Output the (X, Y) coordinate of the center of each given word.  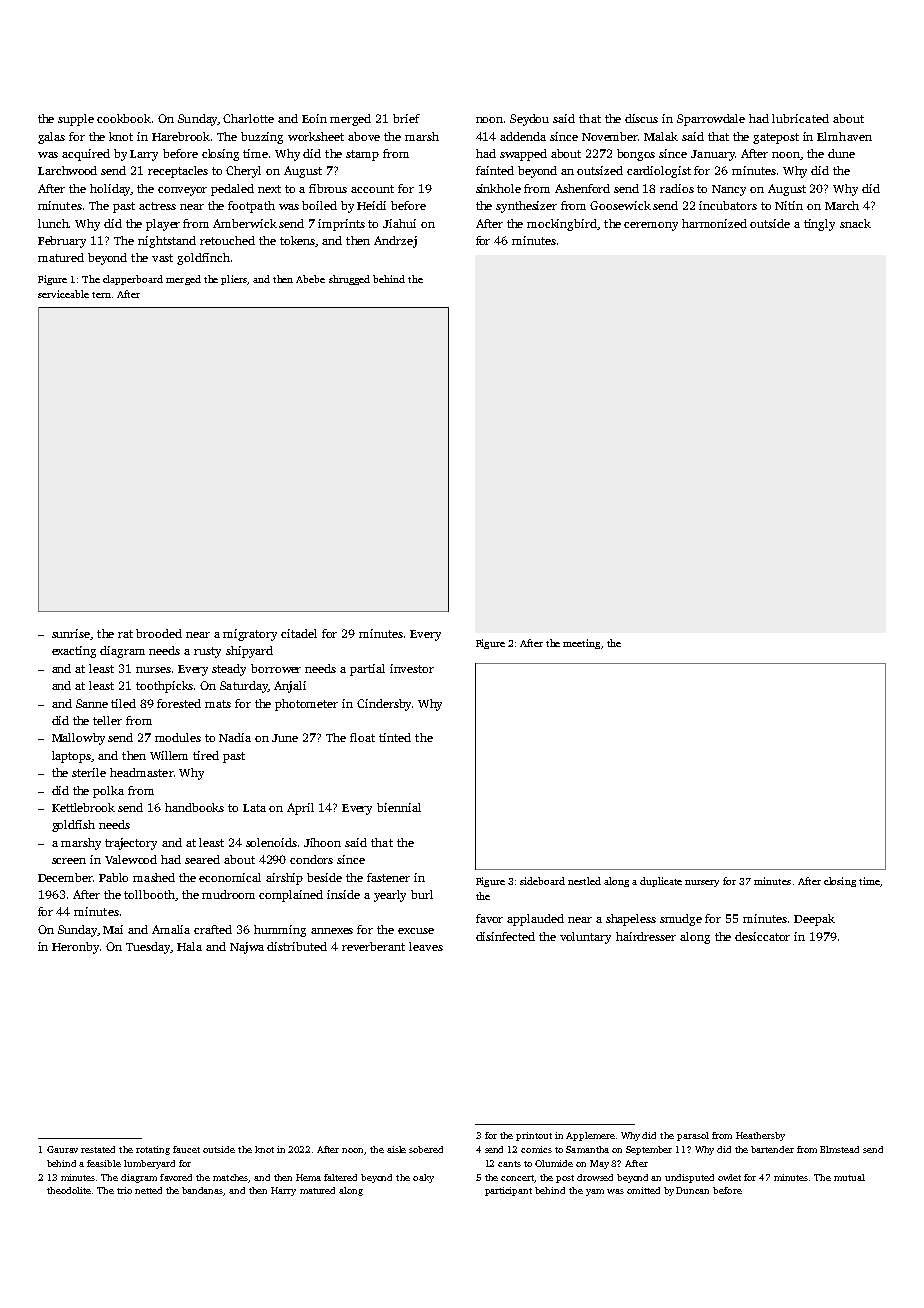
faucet (186, 1149)
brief (406, 118)
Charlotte (248, 118)
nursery (702, 883)
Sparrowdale (711, 120)
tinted (395, 737)
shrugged (349, 280)
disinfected (505, 936)
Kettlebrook (83, 807)
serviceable (63, 294)
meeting (581, 644)
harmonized (714, 223)
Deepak (814, 920)
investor (412, 668)
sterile (89, 772)
